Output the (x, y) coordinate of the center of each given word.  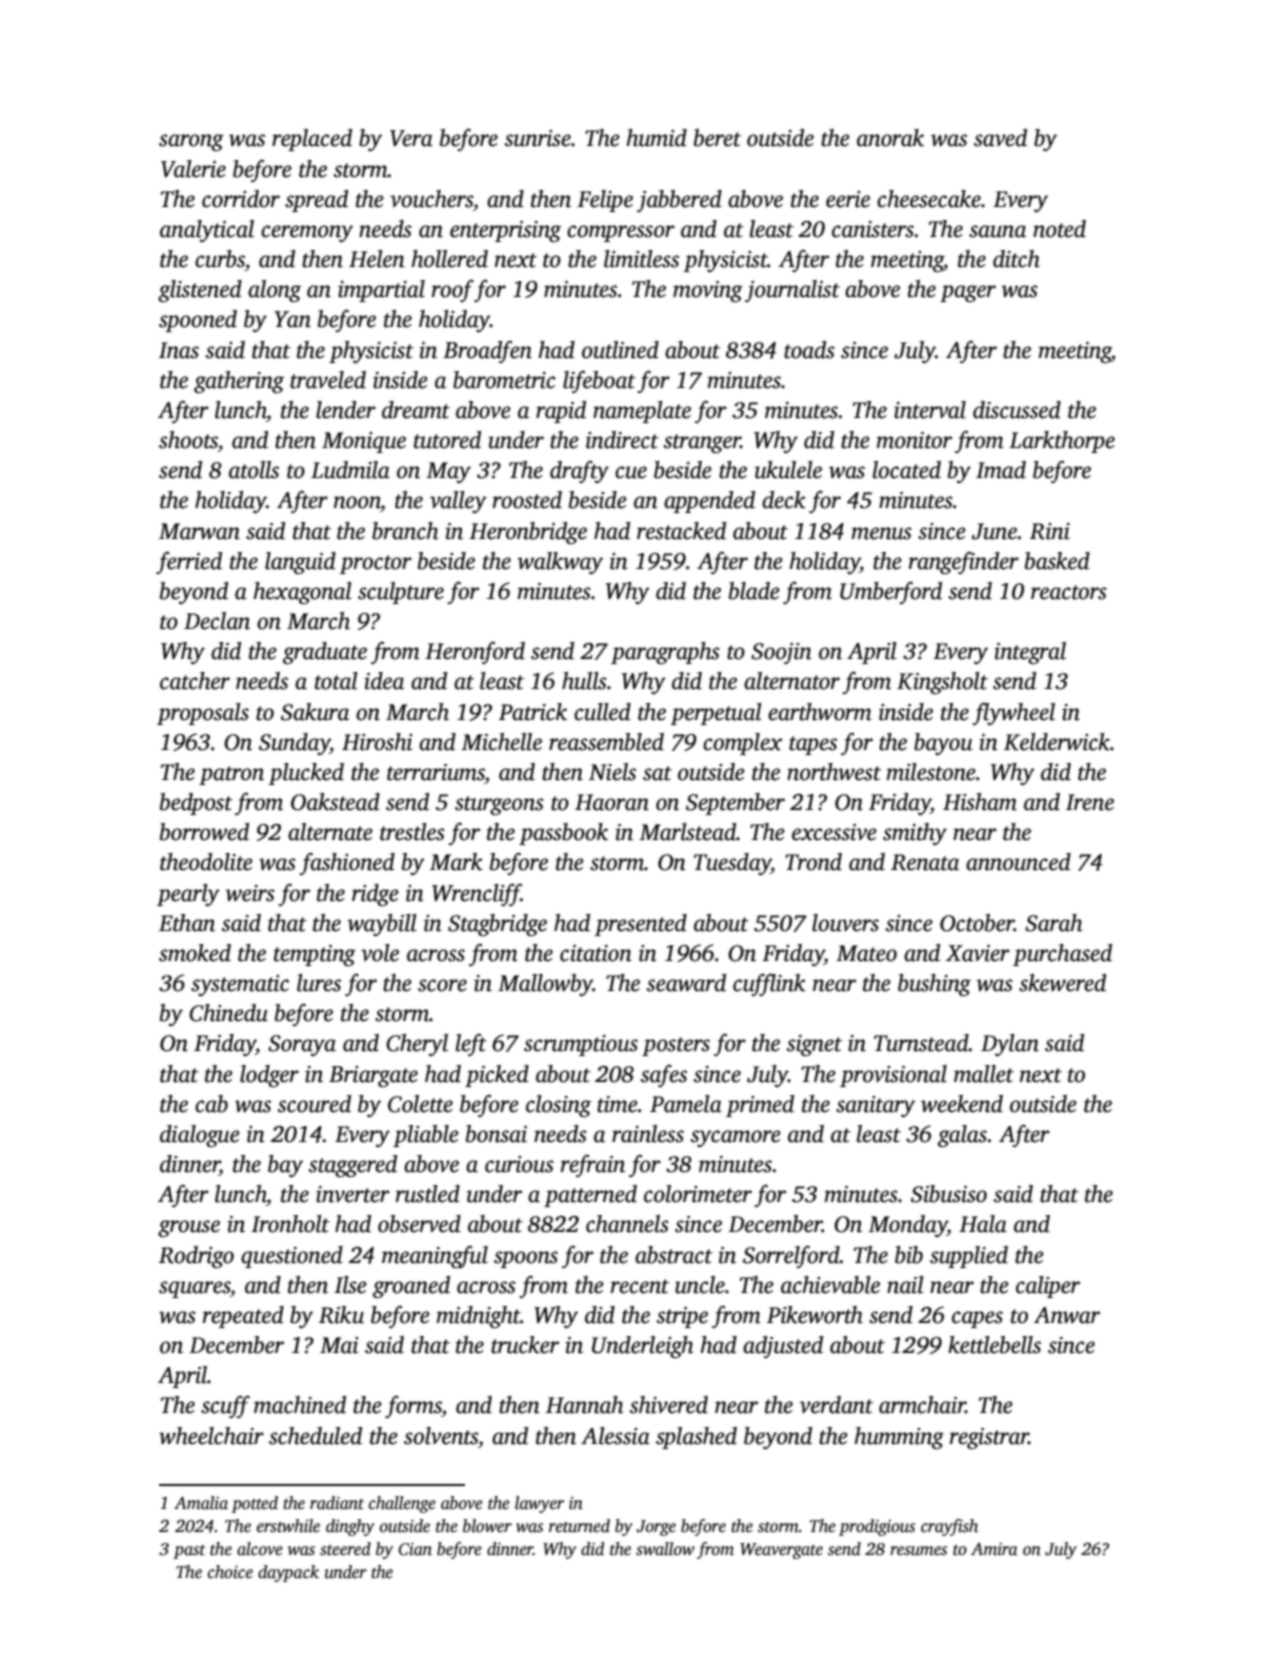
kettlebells (994, 1345)
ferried (189, 562)
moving (708, 291)
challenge (402, 1504)
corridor (241, 199)
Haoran (612, 802)
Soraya (302, 1045)
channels (627, 1224)
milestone (931, 772)
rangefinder (964, 562)
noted (1059, 229)
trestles (412, 832)
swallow (665, 1549)
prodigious (877, 1527)
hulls (584, 681)
